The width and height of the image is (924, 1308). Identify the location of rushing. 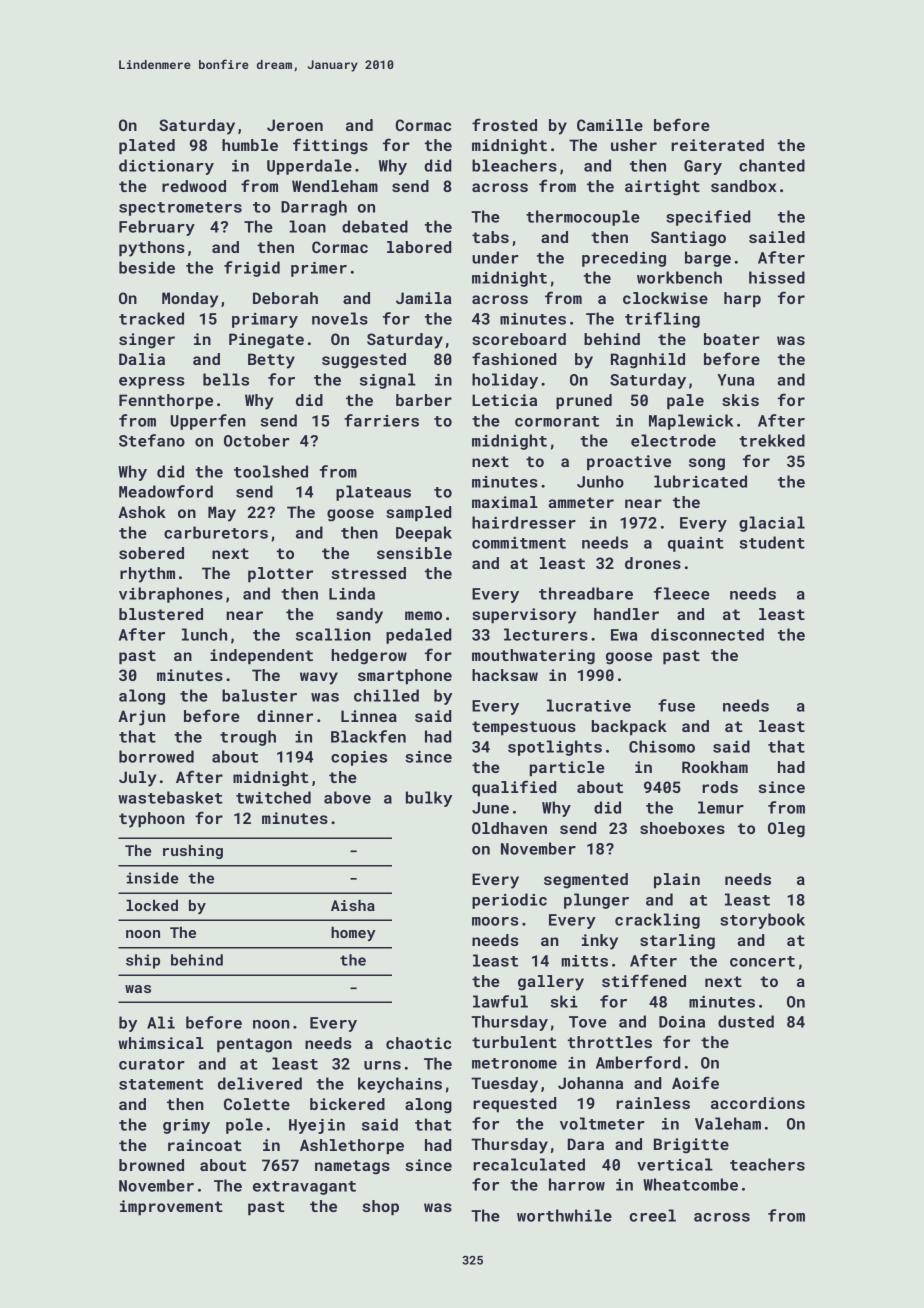
(193, 852).
